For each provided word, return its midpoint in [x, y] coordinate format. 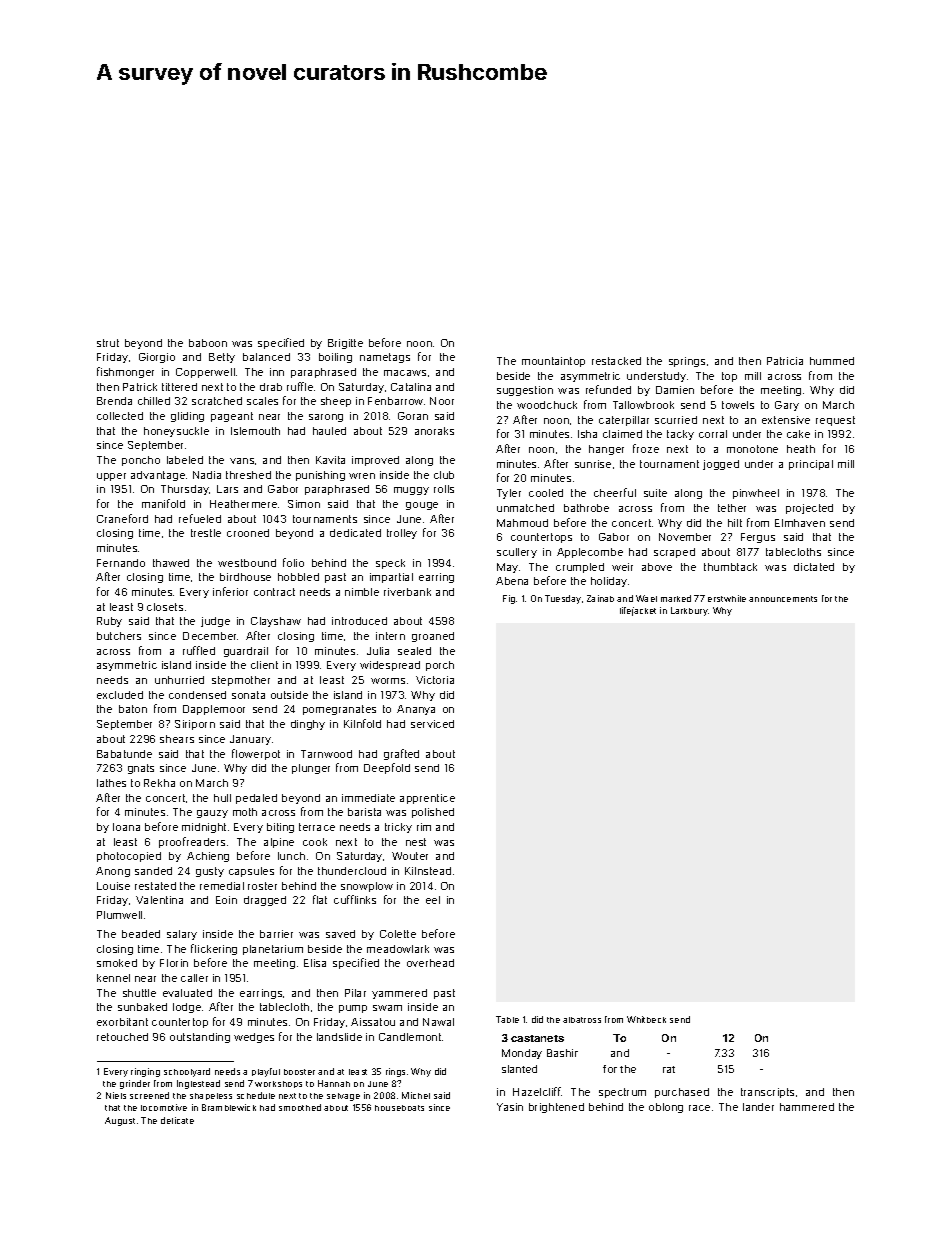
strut [108, 343]
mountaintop [553, 362]
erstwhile [727, 598]
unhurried [179, 680]
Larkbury [689, 611]
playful [266, 1072]
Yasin [510, 1107]
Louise [113, 886]
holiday [609, 582]
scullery [517, 553]
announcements [783, 599]
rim [424, 827]
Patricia [785, 361]
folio [293, 562]
